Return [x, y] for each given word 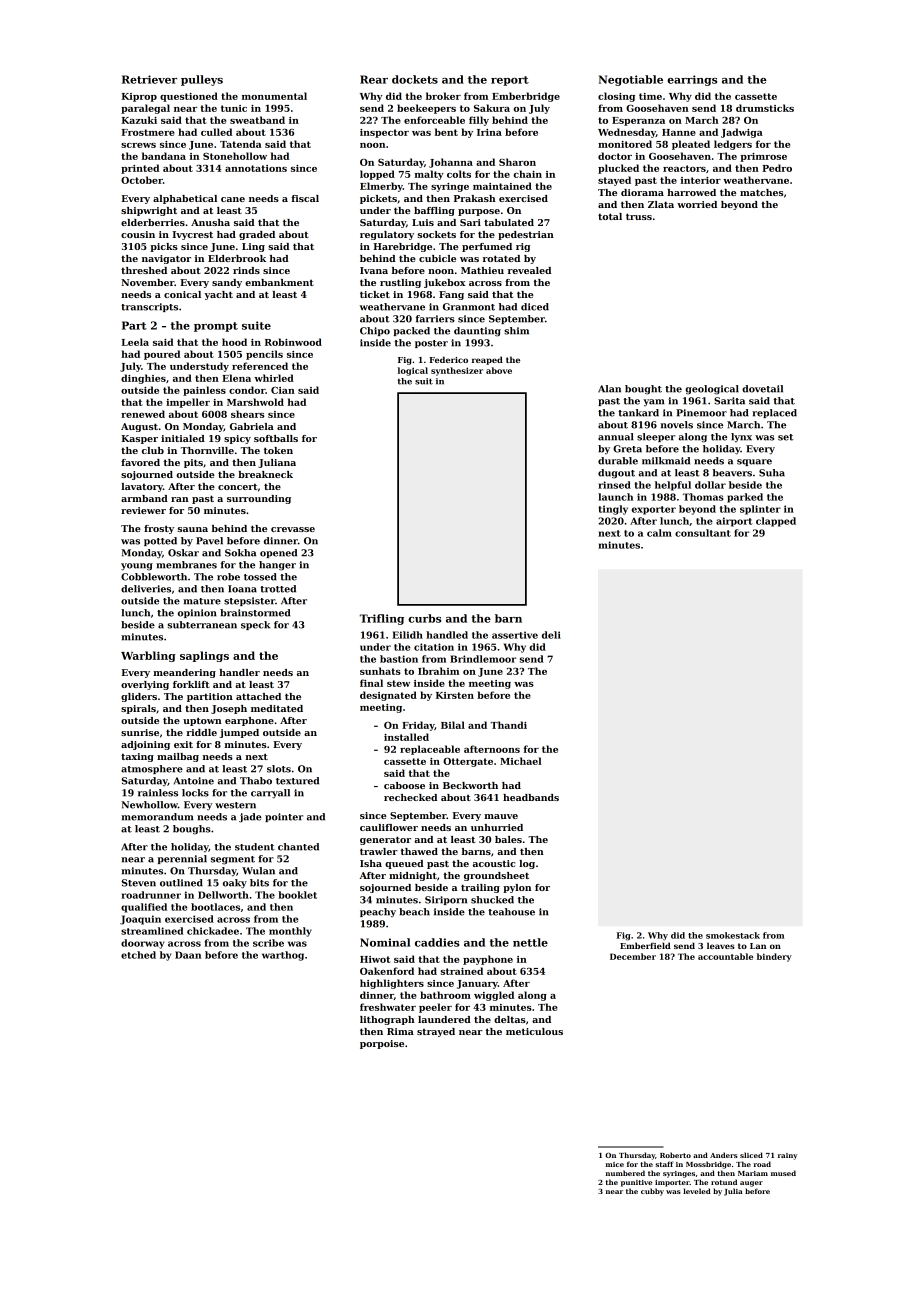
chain [527, 174]
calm [659, 533]
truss [639, 216]
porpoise [382, 1044]
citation [434, 647]
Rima [400, 1031]
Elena [236, 378]
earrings [692, 80]
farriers [435, 319]
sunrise [140, 732]
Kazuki [139, 120]
